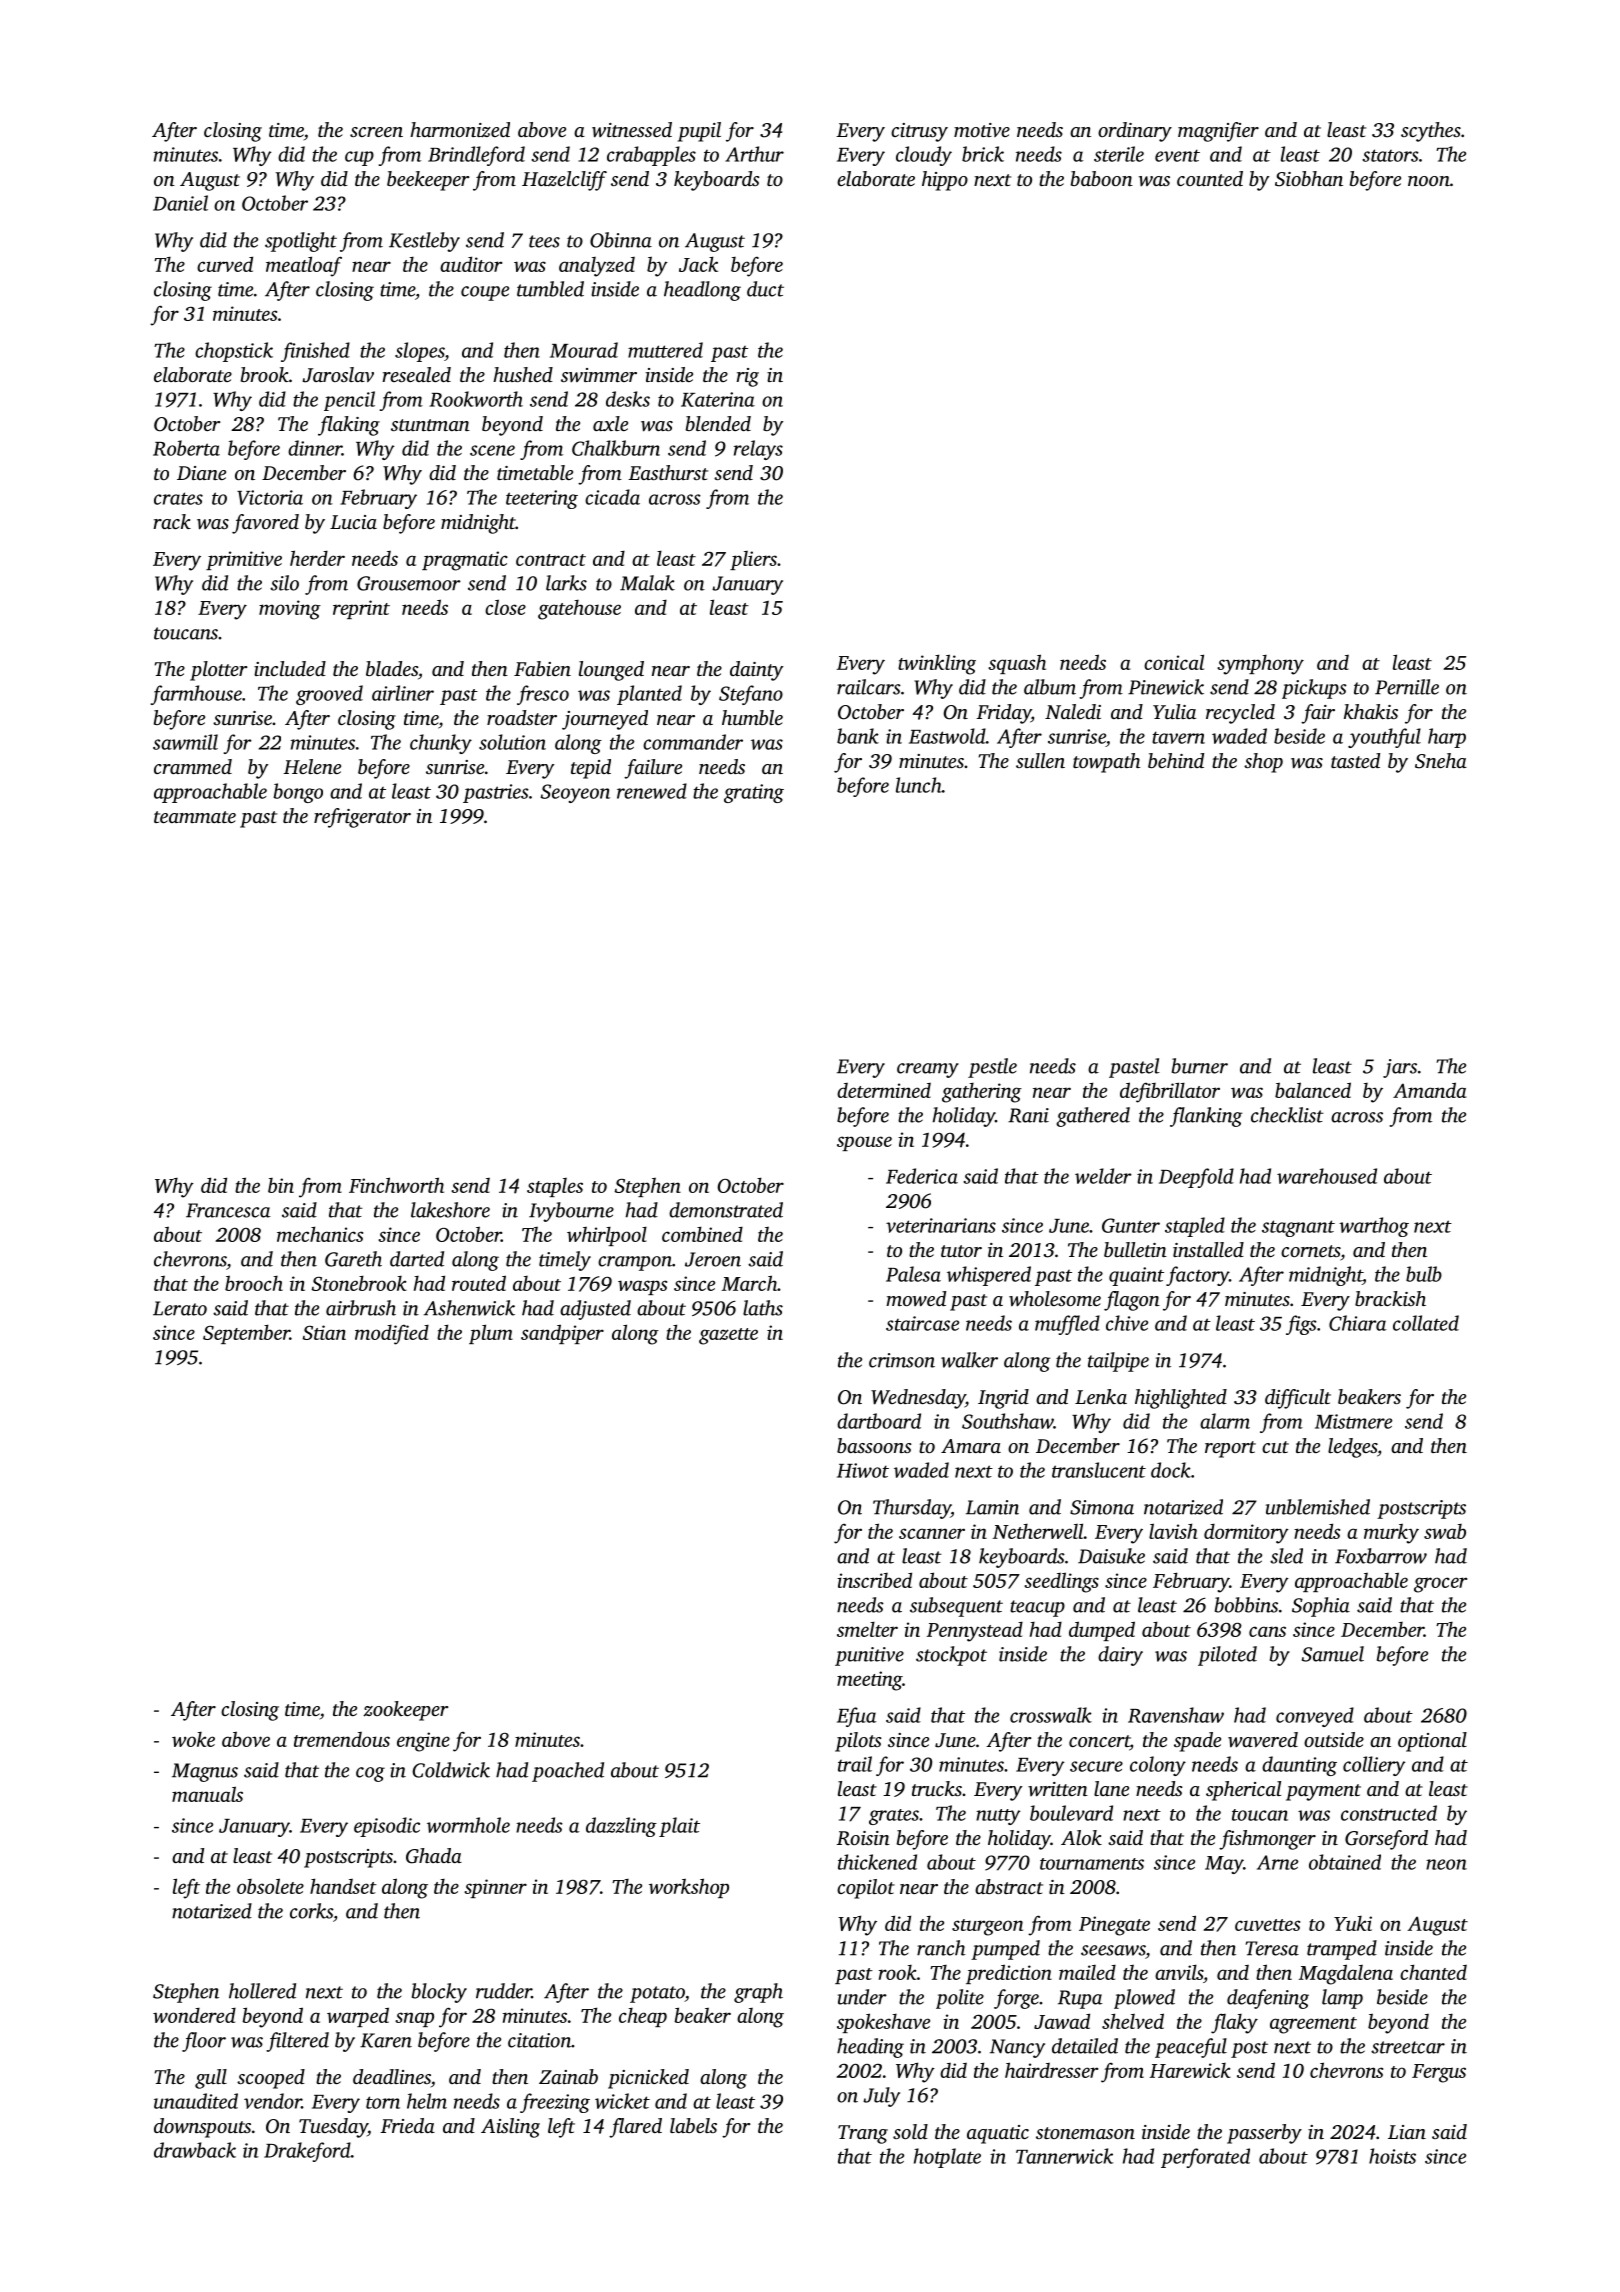 The height and width of the screenshot is (2292, 1620). I want to click on dinner, so click(315, 448).
